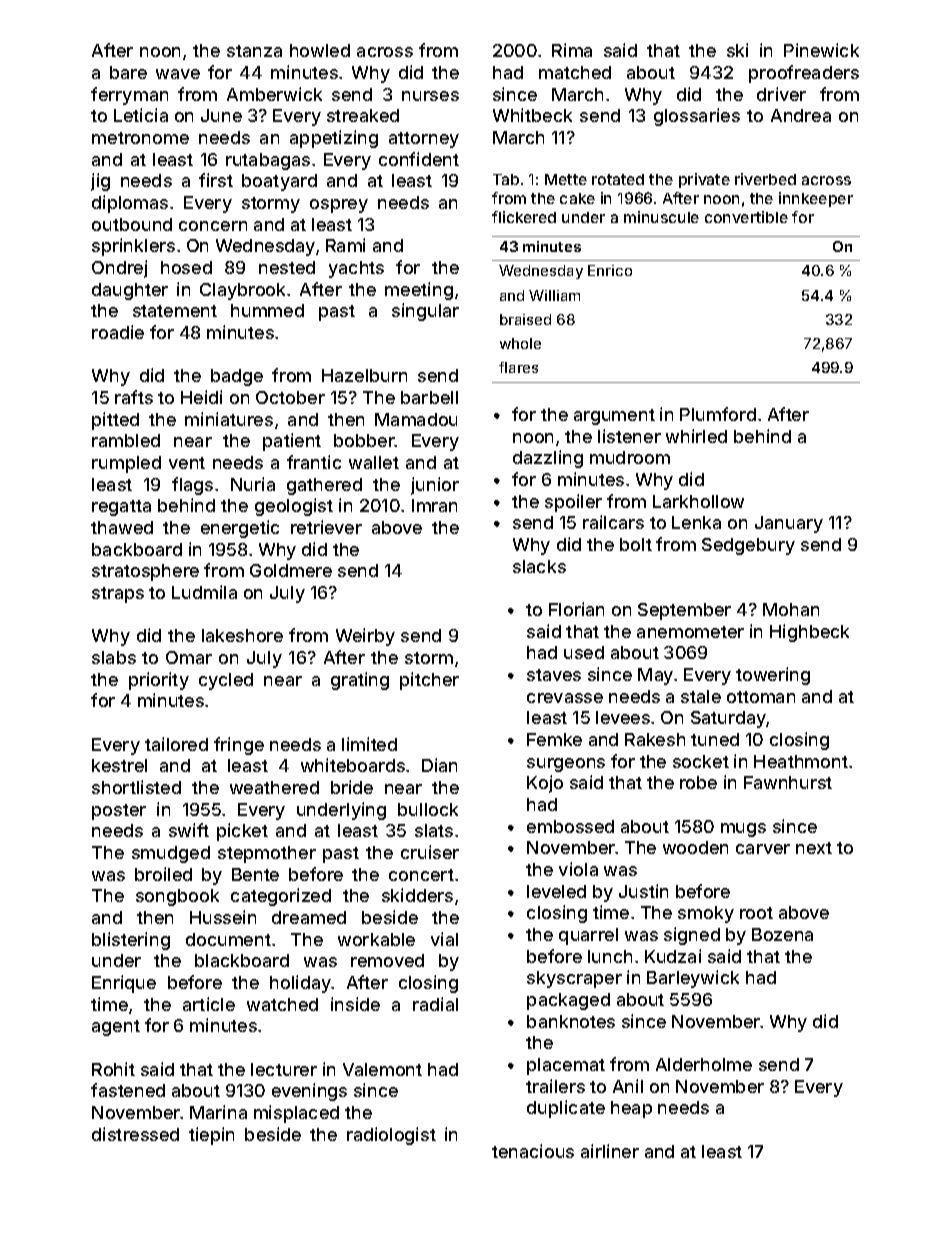 Image resolution: width=952 pixels, height=1233 pixels. I want to click on singular, so click(425, 312).
